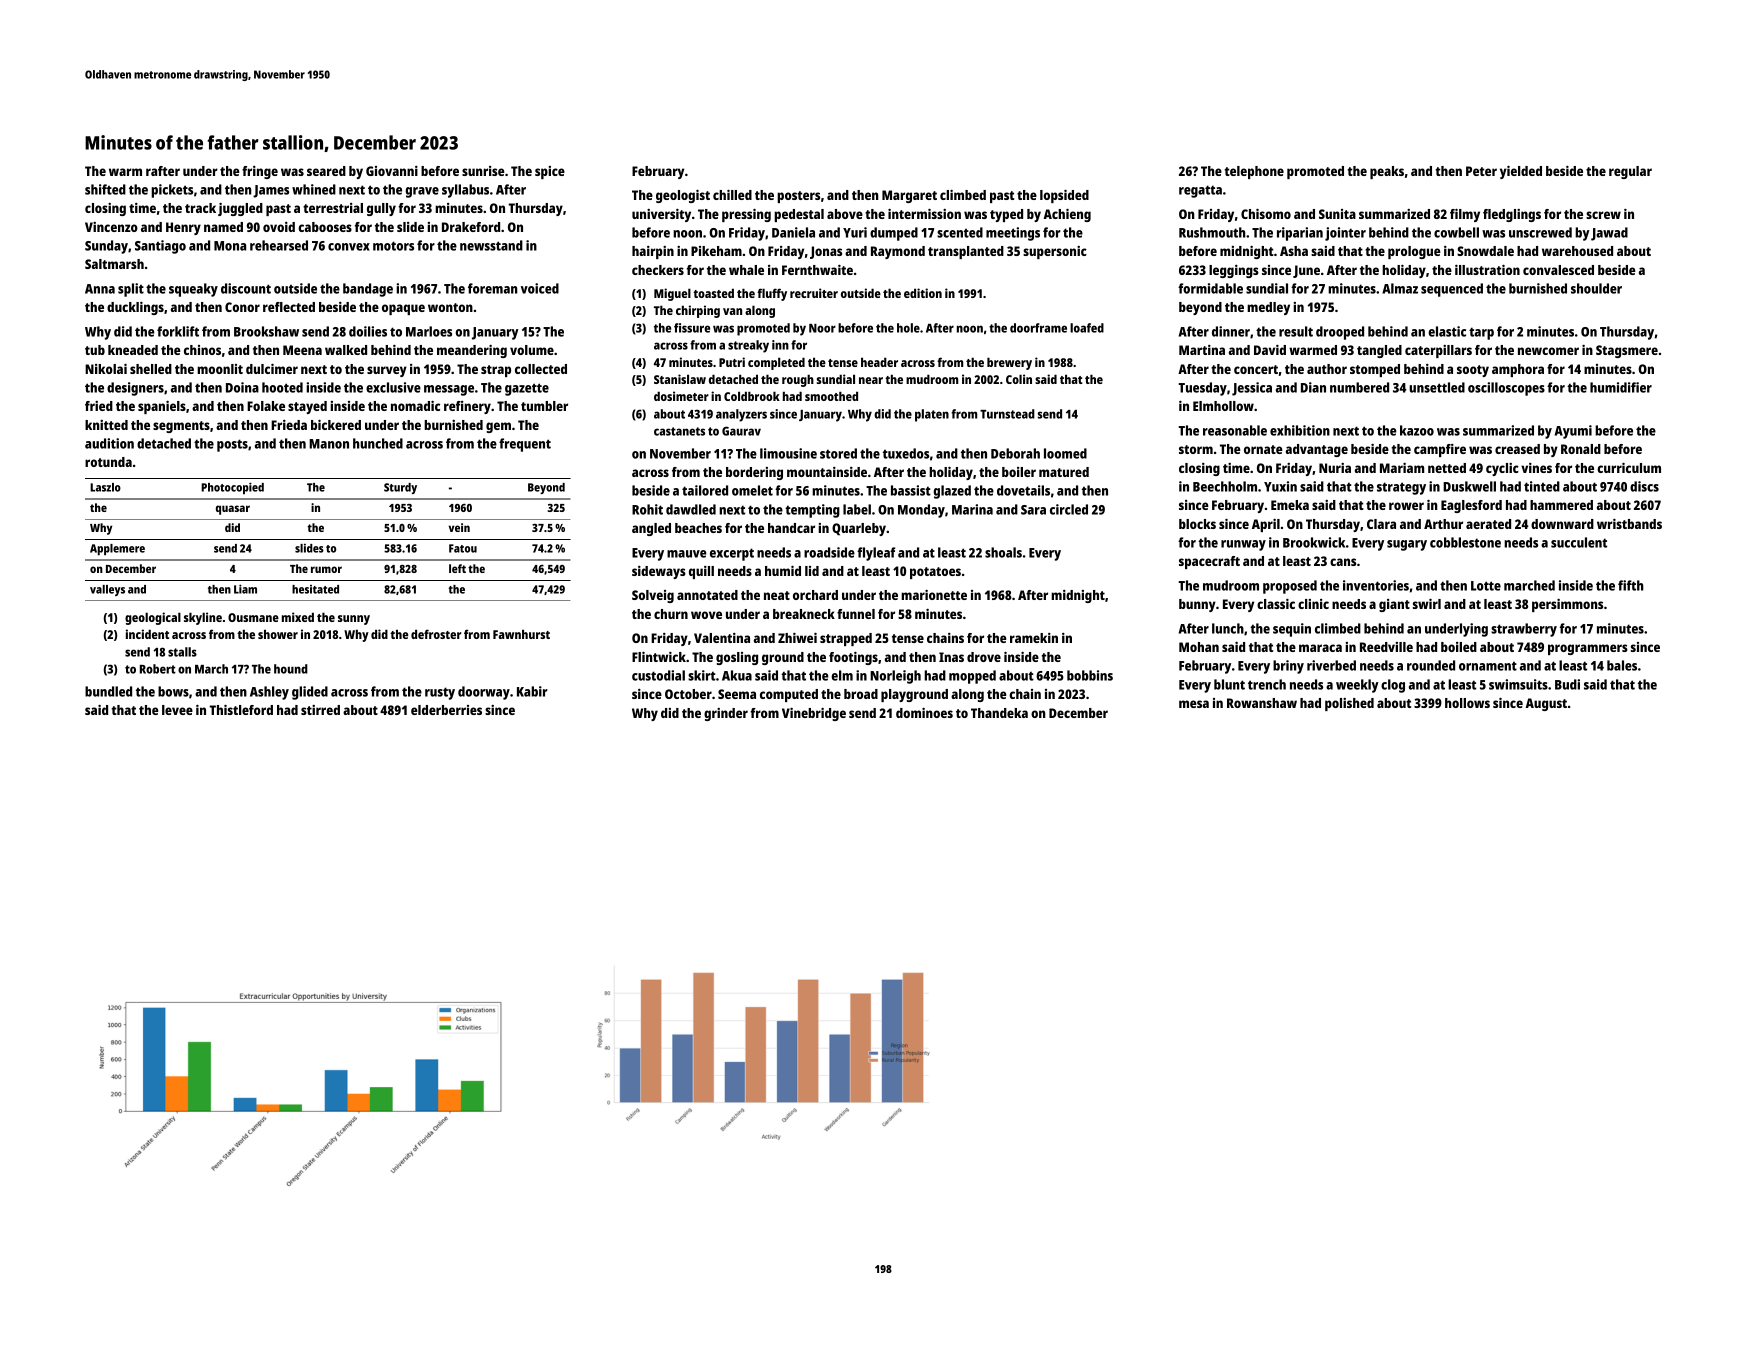 This image has width=1749, height=1351. Describe the element at coordinates (1065, 453) in the image. I see `loomed` at that location.
